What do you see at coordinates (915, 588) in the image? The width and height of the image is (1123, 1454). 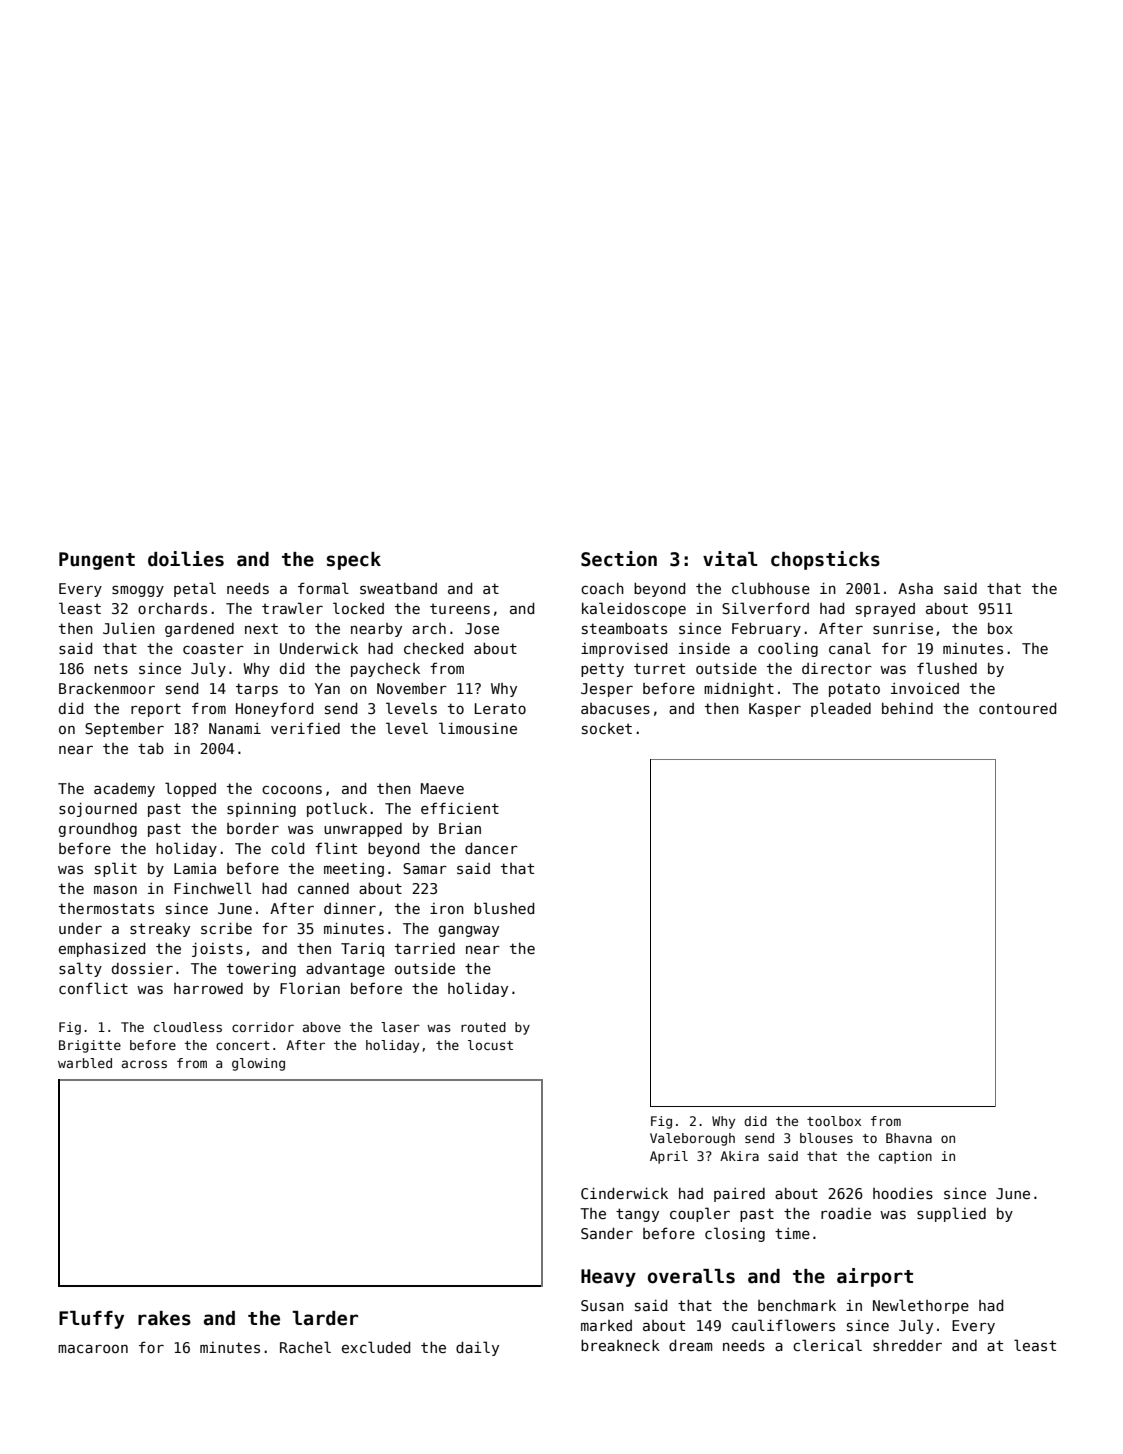 I see `Asha` at bounding box center [915, 588].
